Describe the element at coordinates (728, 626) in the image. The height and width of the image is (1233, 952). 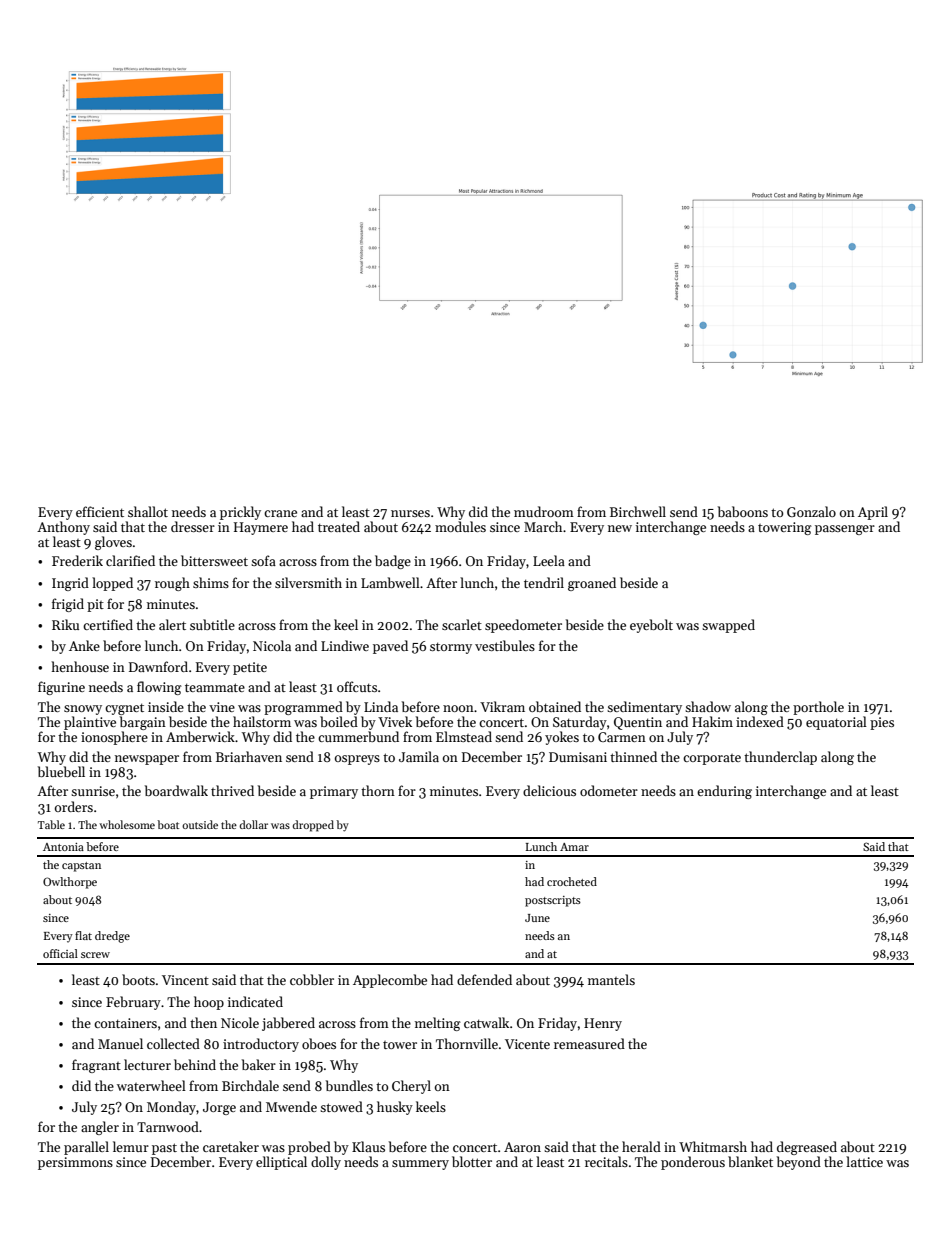
I see `swapped` at that location.
